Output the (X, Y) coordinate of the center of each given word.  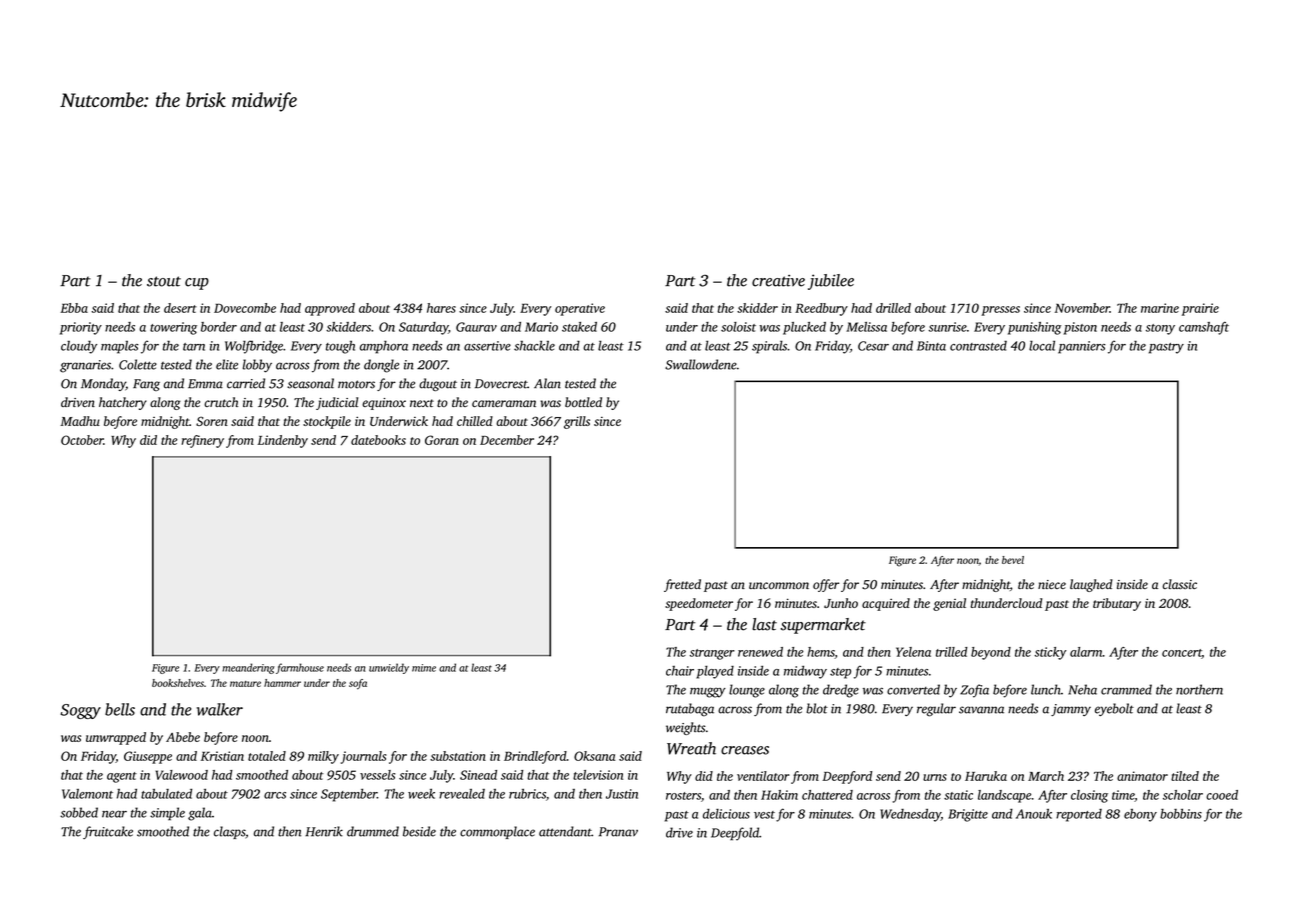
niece (1052, 584)
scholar (1183, 795)
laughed (1091, 585)
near (114, 814)
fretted (682, 585)
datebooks (378, 440)
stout (164, 281)
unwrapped (116, 738)
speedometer (699, 604)
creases (745, 750)
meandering (248, 668)
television (598, 775)
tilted (1185, 776)
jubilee (831, 282)
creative (778, 281)
